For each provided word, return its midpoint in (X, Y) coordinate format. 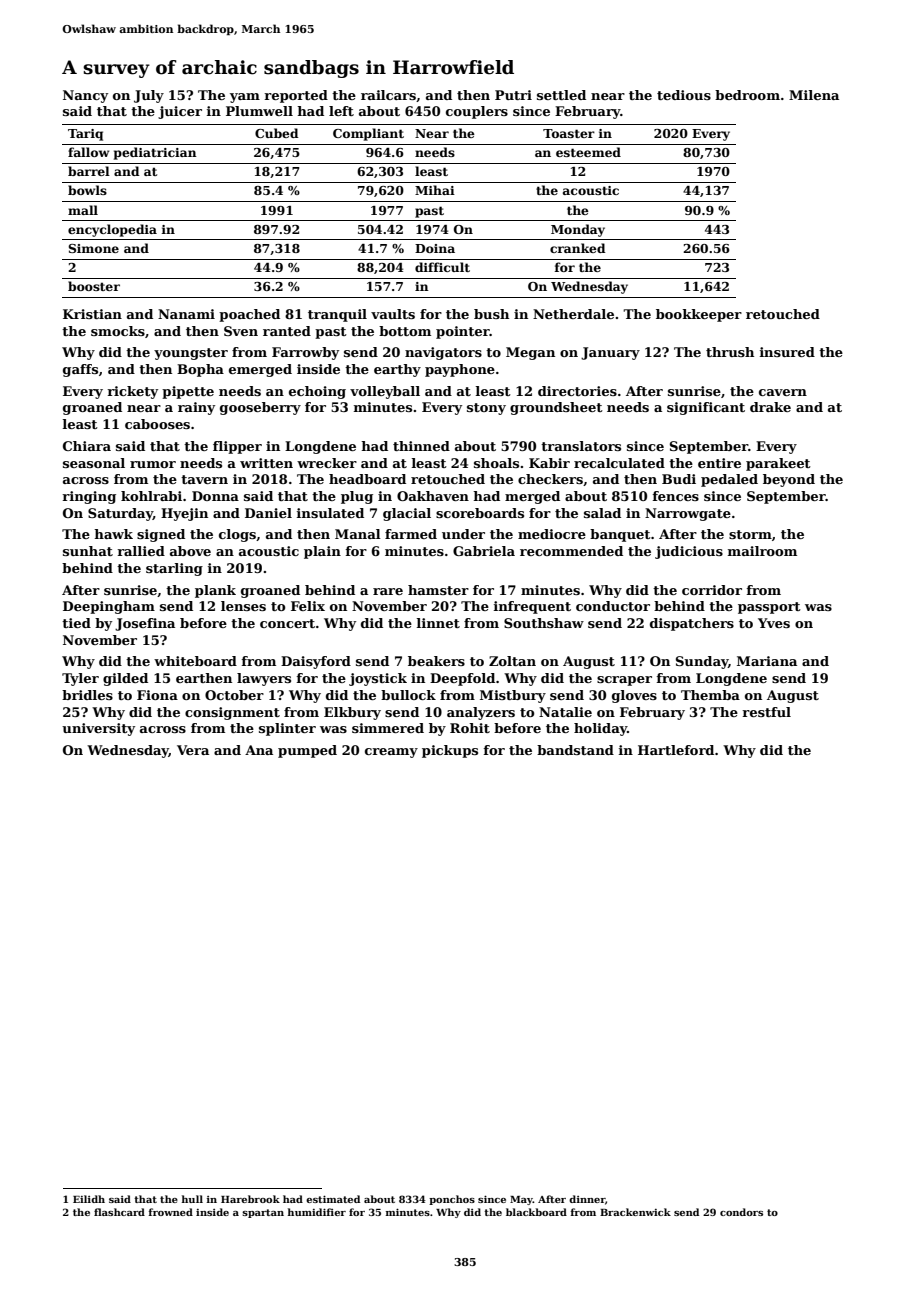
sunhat (88, 551)
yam (245, 98)
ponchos (452, 1200)
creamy (391, 753)
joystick (378, 679)
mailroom (762, 551)
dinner (587, 1199)
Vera (193, 750)
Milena (814, 95)
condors (741, 1212)
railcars (388, 95)
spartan (263, 1213)
